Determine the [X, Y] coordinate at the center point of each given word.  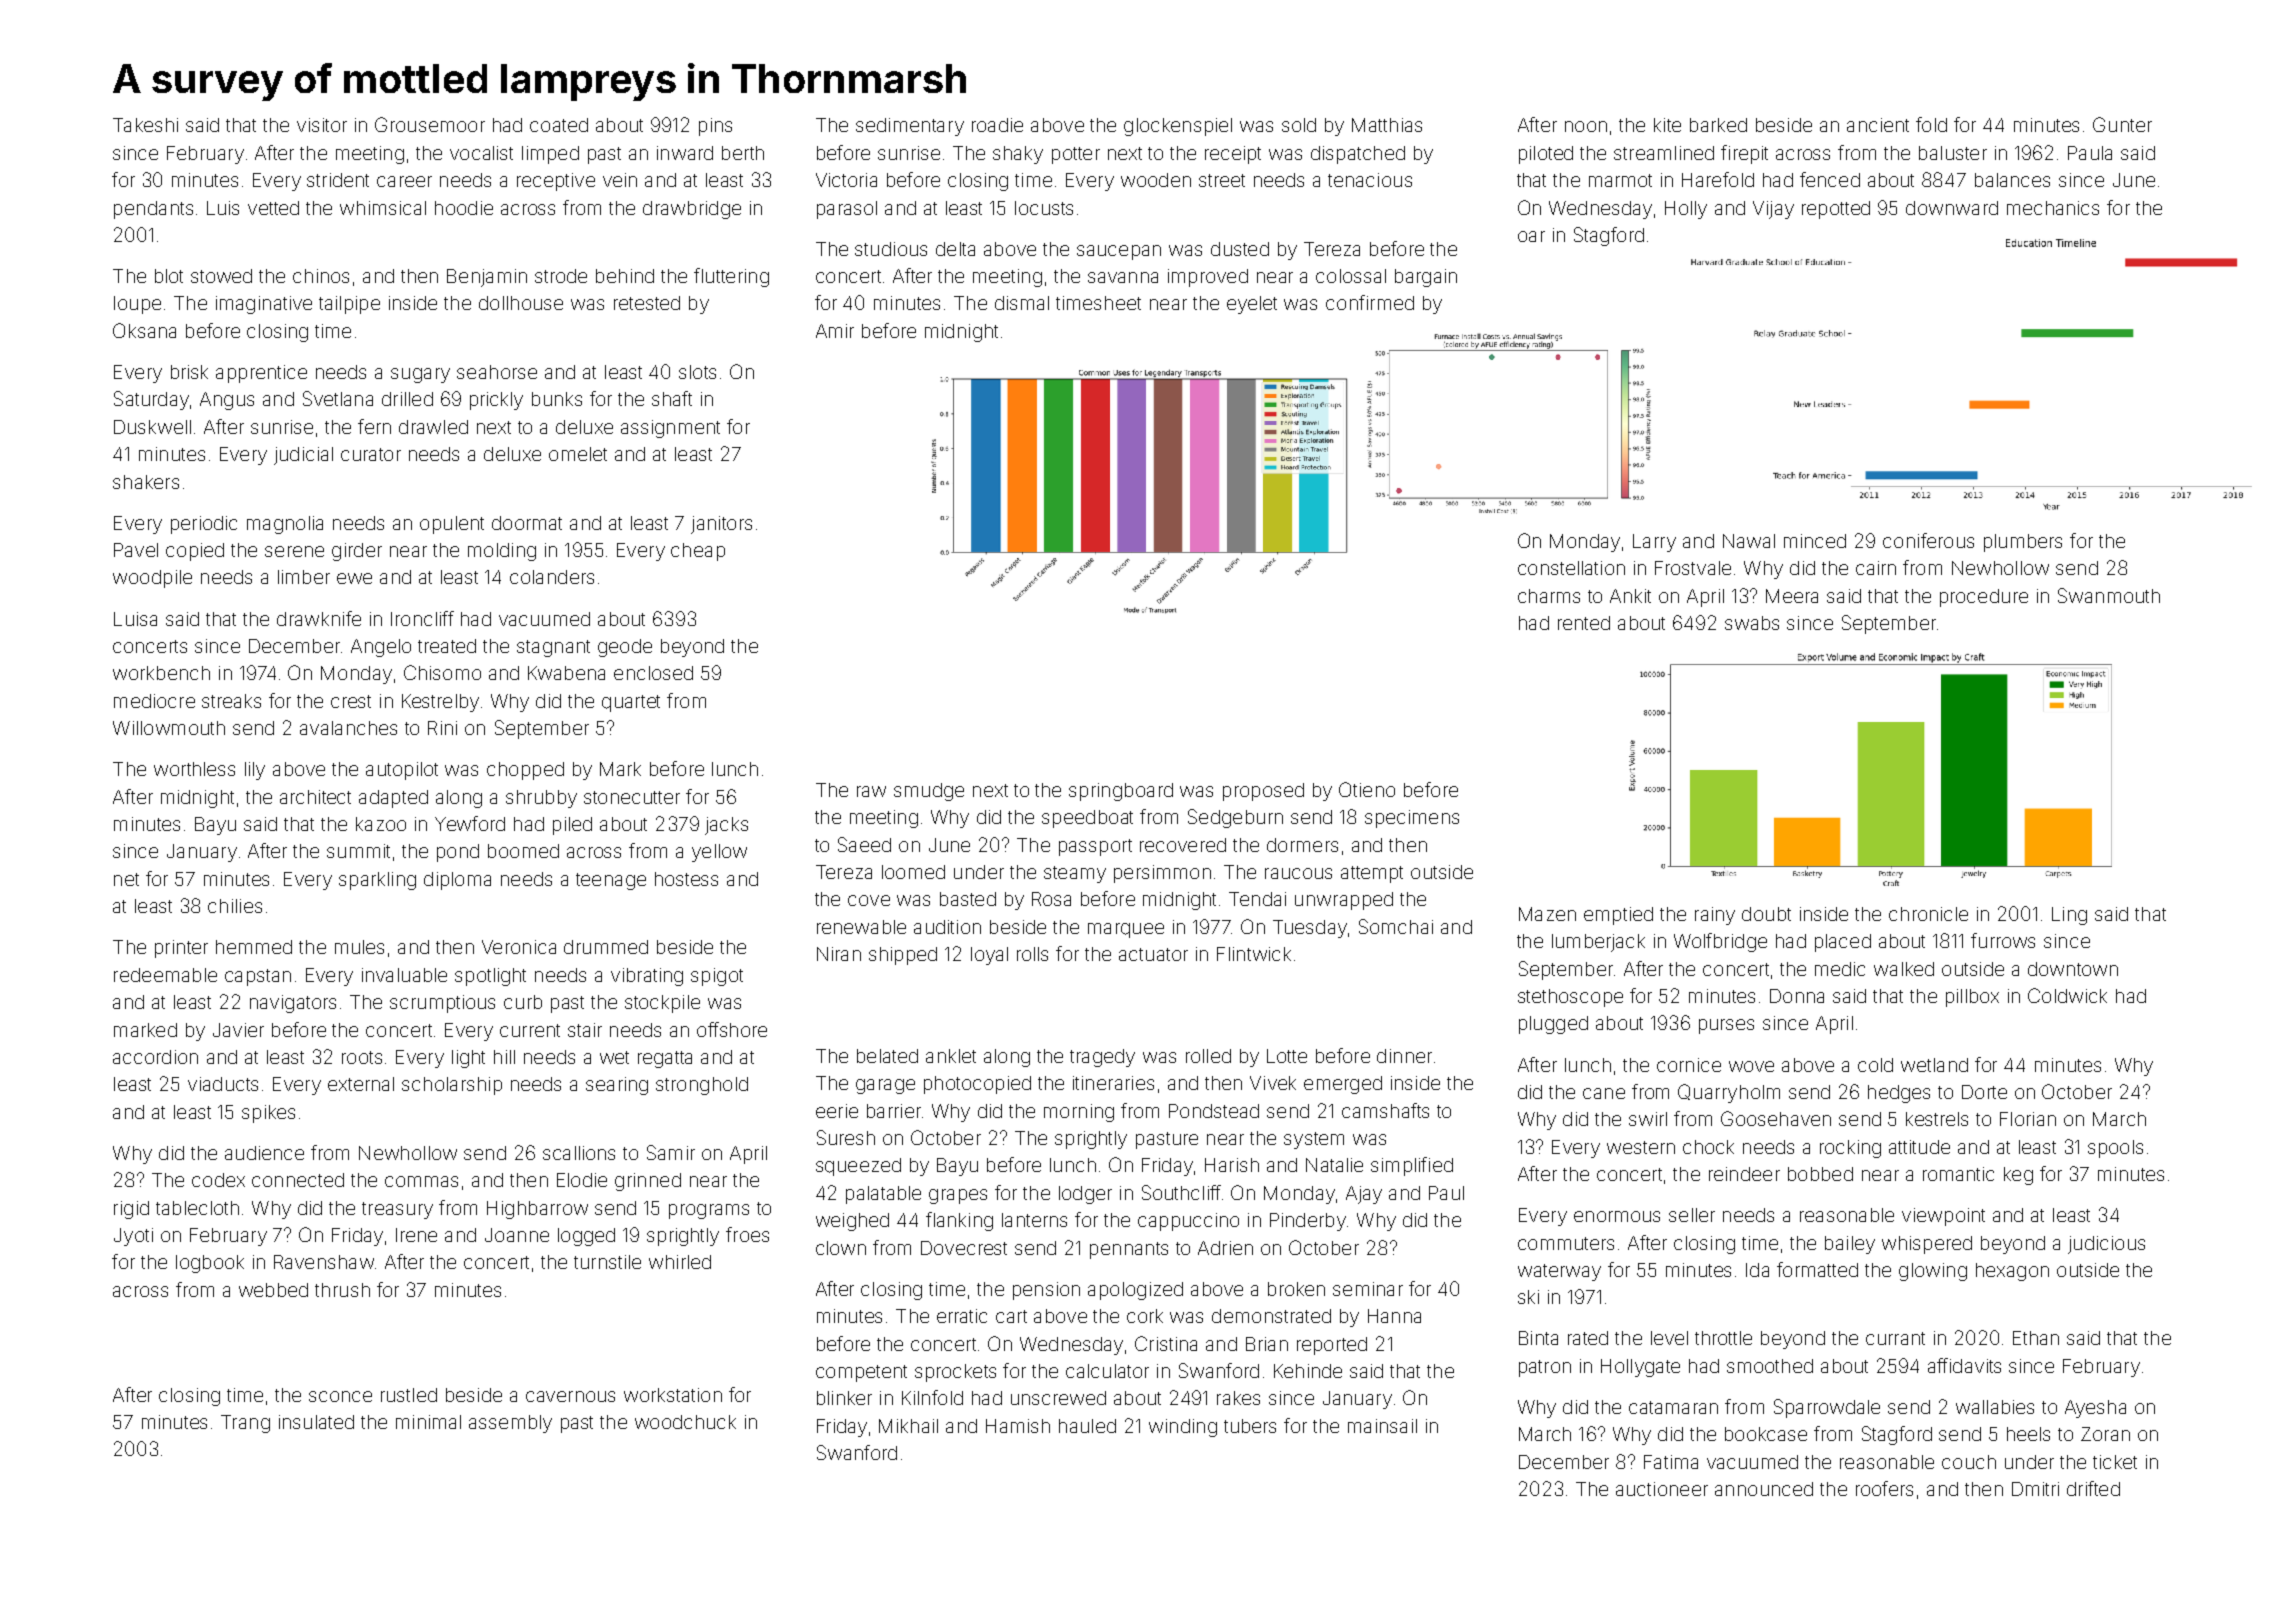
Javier [238, 1030]
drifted [2093, 1488]
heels [2028, 1434]
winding [1183, 1428]
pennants [1129, 1250]
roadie [997, 125]
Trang [245, 1424]
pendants [153, 210]
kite [1667, 125]
